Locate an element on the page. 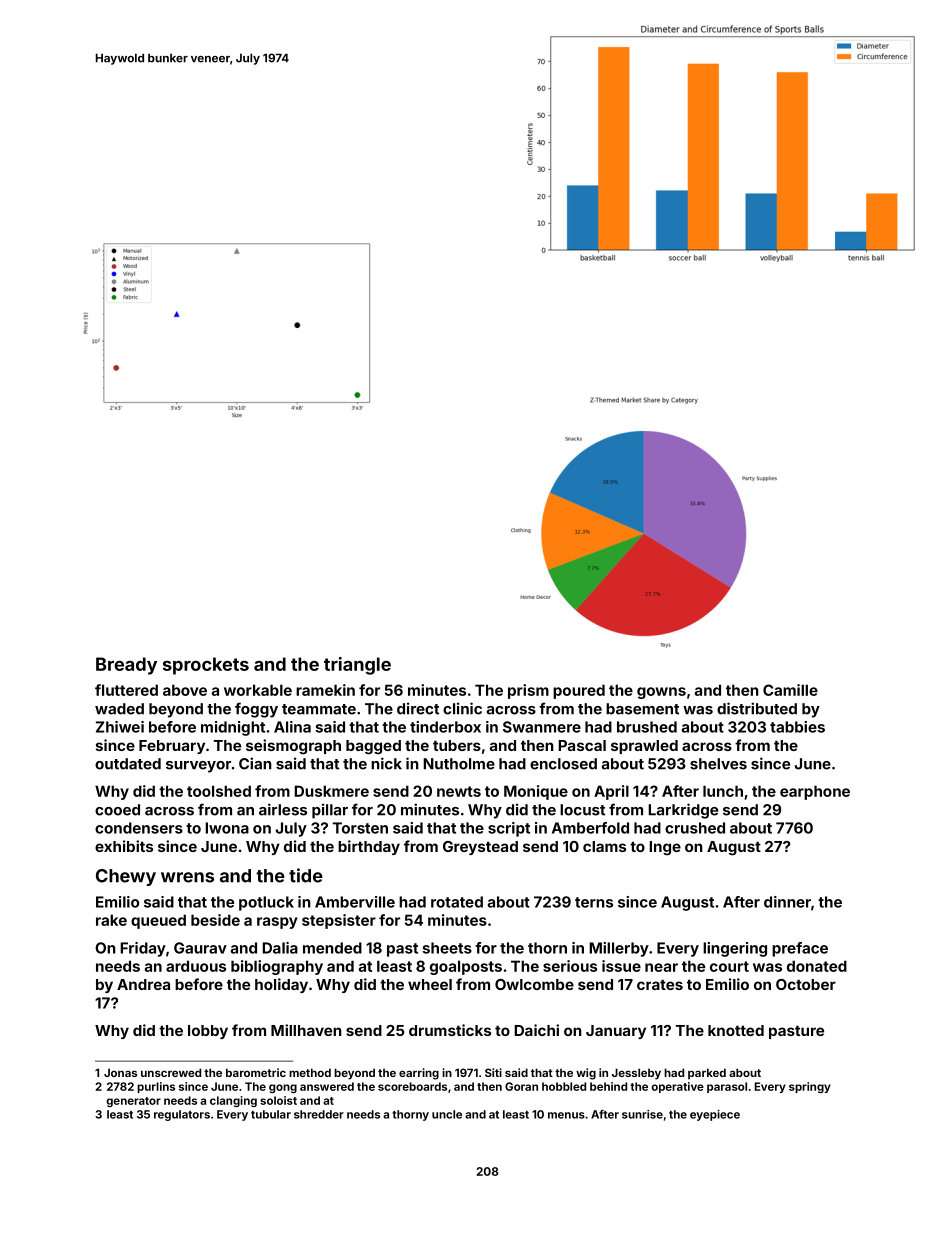  shelves is located at coordinates (718, 764).
